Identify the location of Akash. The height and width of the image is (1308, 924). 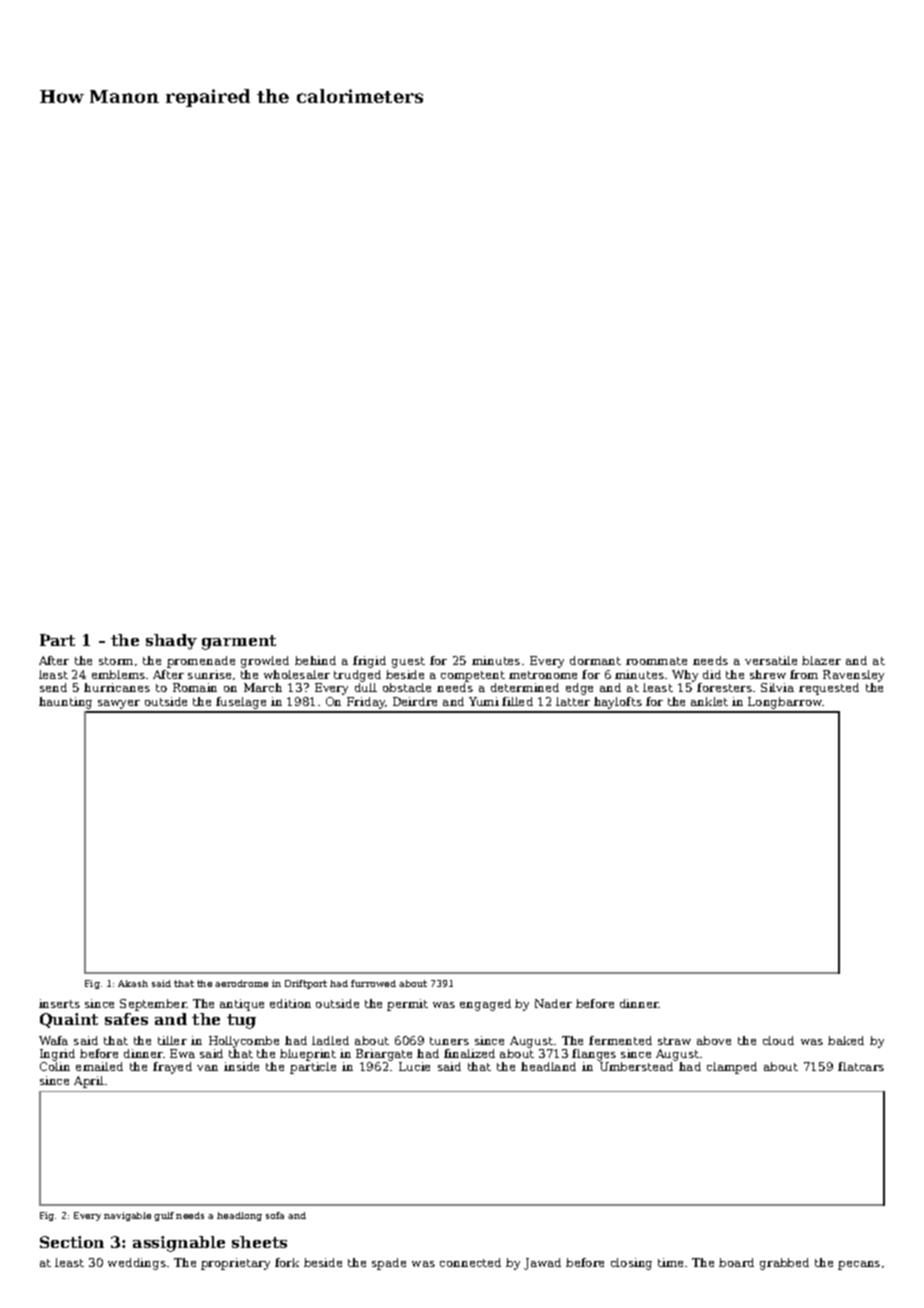
(133, 983).
